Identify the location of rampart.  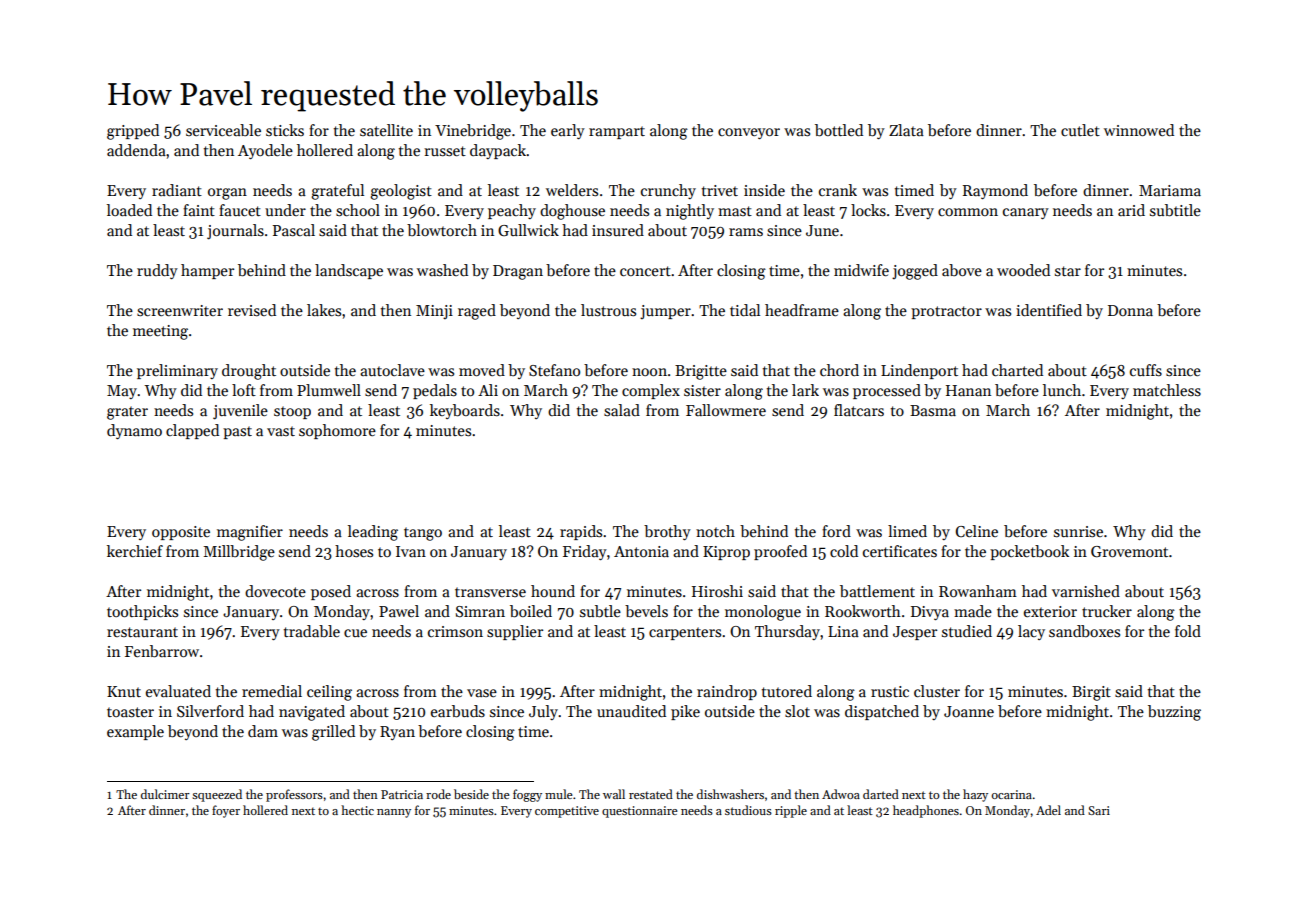
(617, 132).
